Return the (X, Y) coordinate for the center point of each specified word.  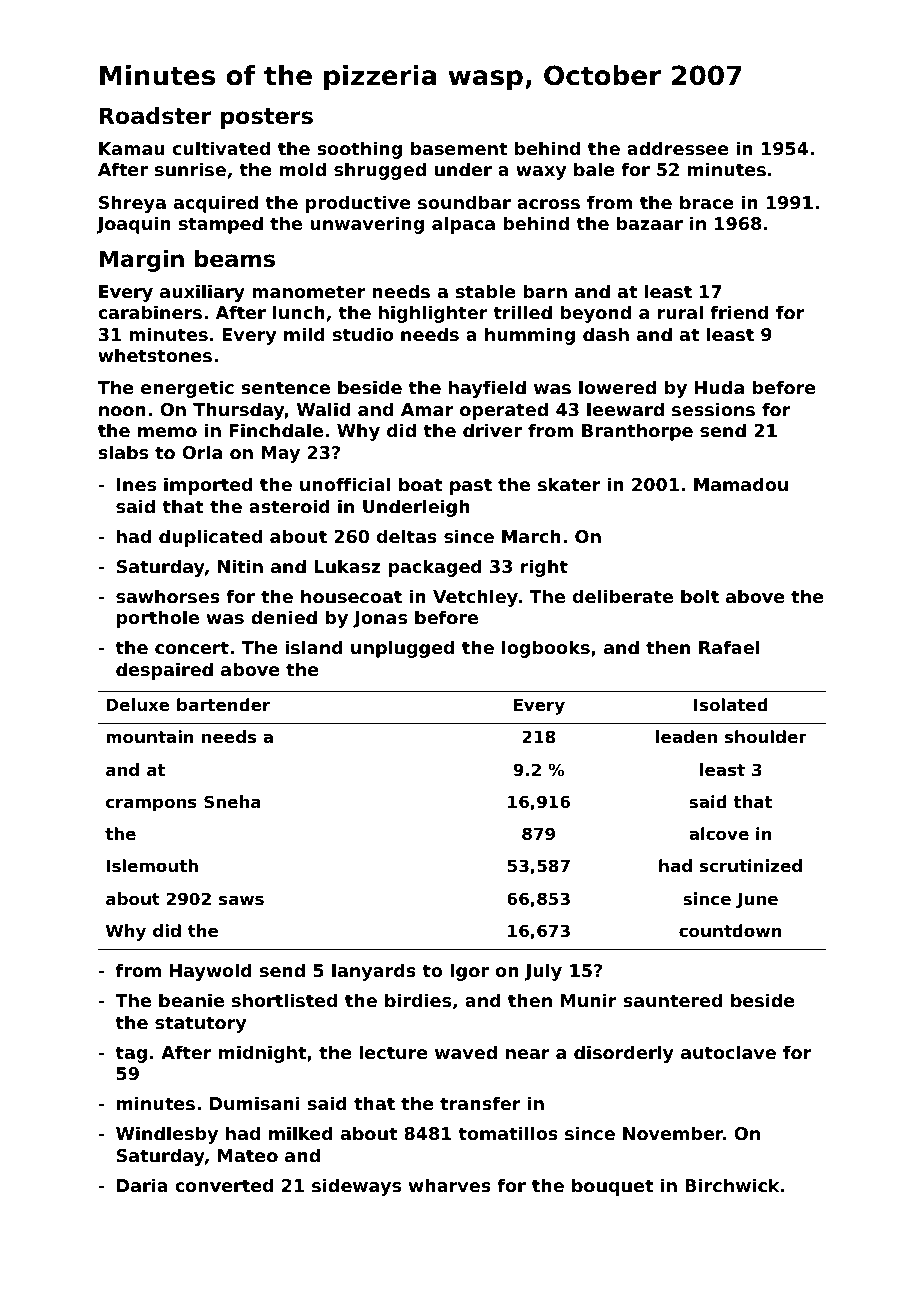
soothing (359, 150)
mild (304, 334)
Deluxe (138, 704)
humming (530, 336)
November (673, 1133)
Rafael (729, 647)
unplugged (402, 649)
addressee (678, 148)
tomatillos (508, 1133)
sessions (713, 409)
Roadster (155, 116)
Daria (142, 1185)
